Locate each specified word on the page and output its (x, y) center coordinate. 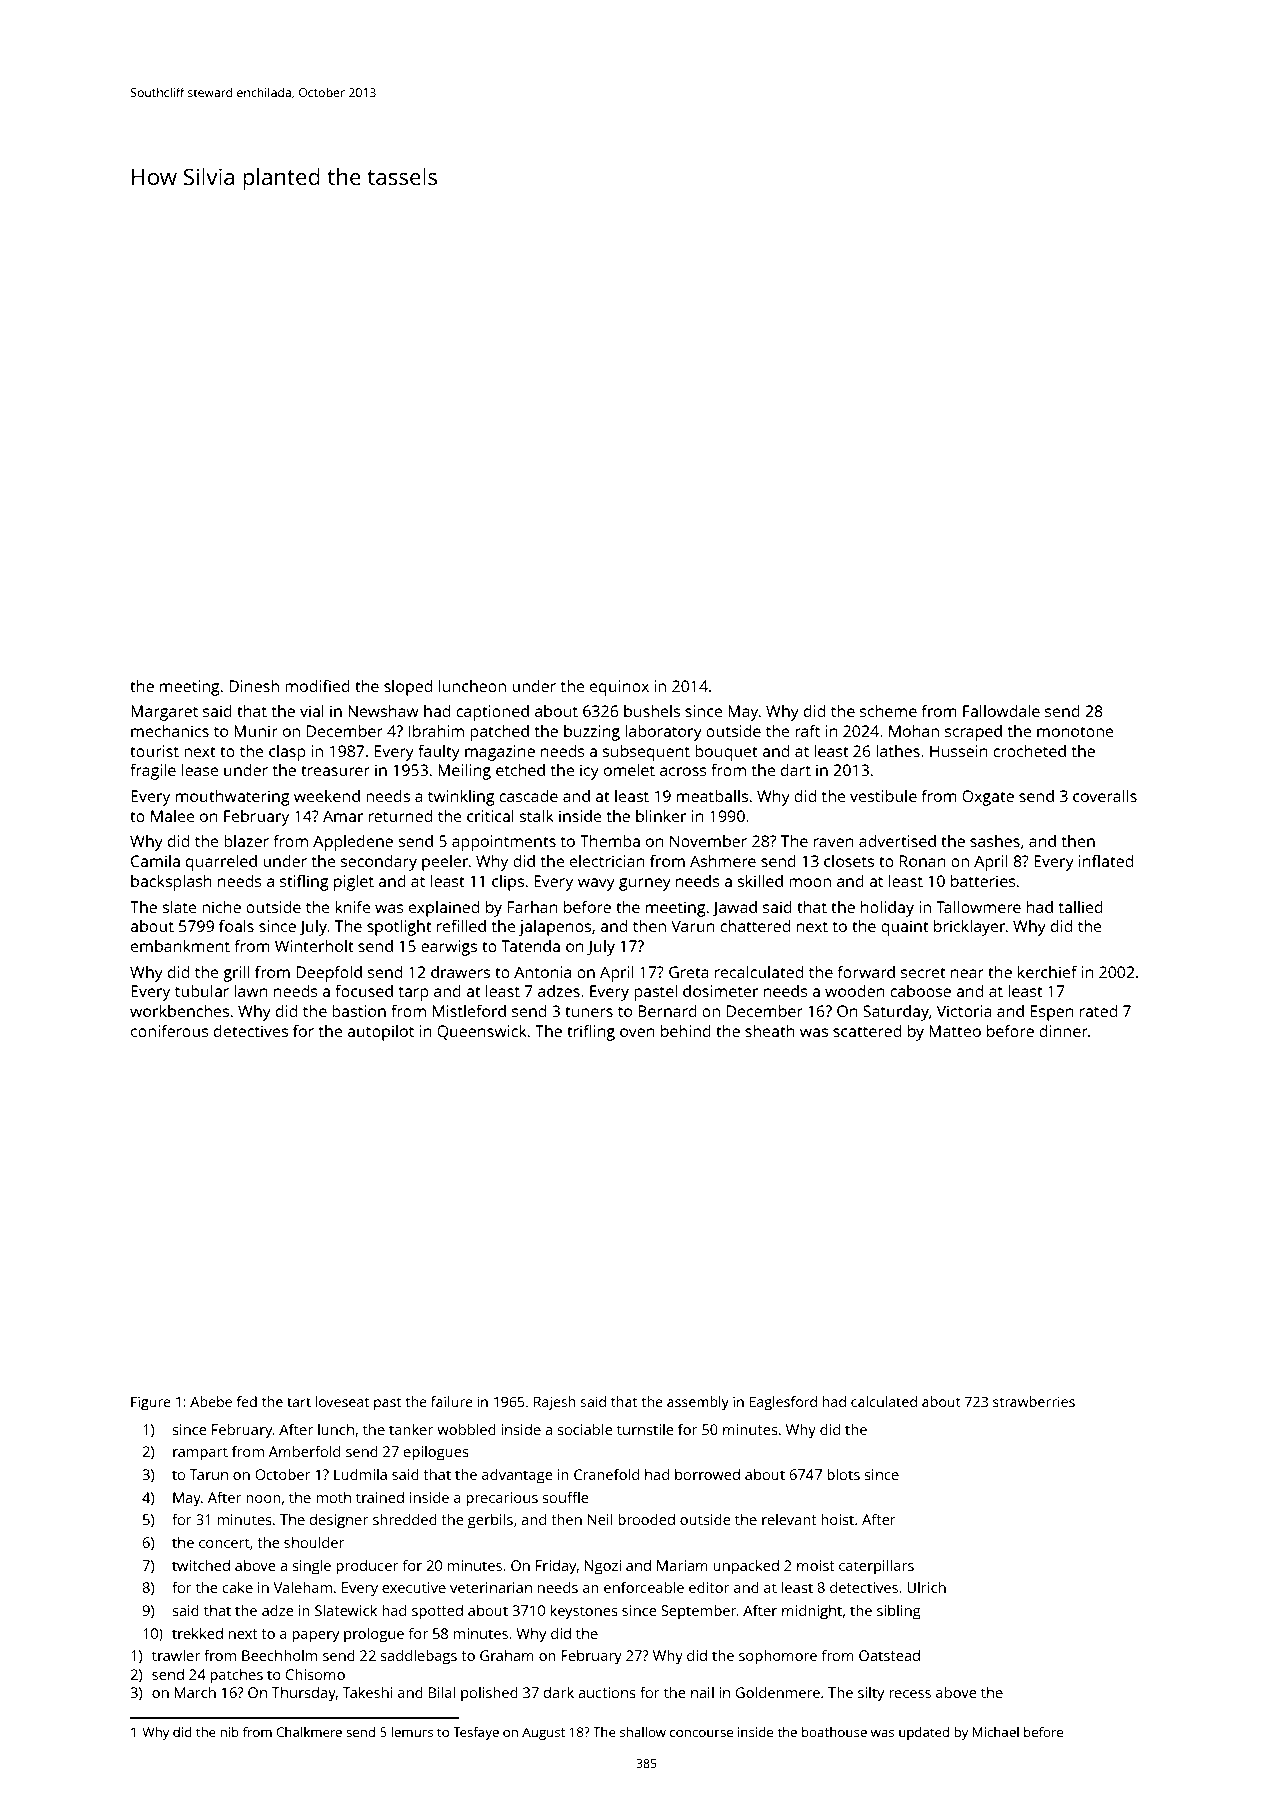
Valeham (303, 1587)
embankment (180, 945)
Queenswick (482, 1032)
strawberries (1034, 1401)
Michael (996, 1732)
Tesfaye (476, 1733)
